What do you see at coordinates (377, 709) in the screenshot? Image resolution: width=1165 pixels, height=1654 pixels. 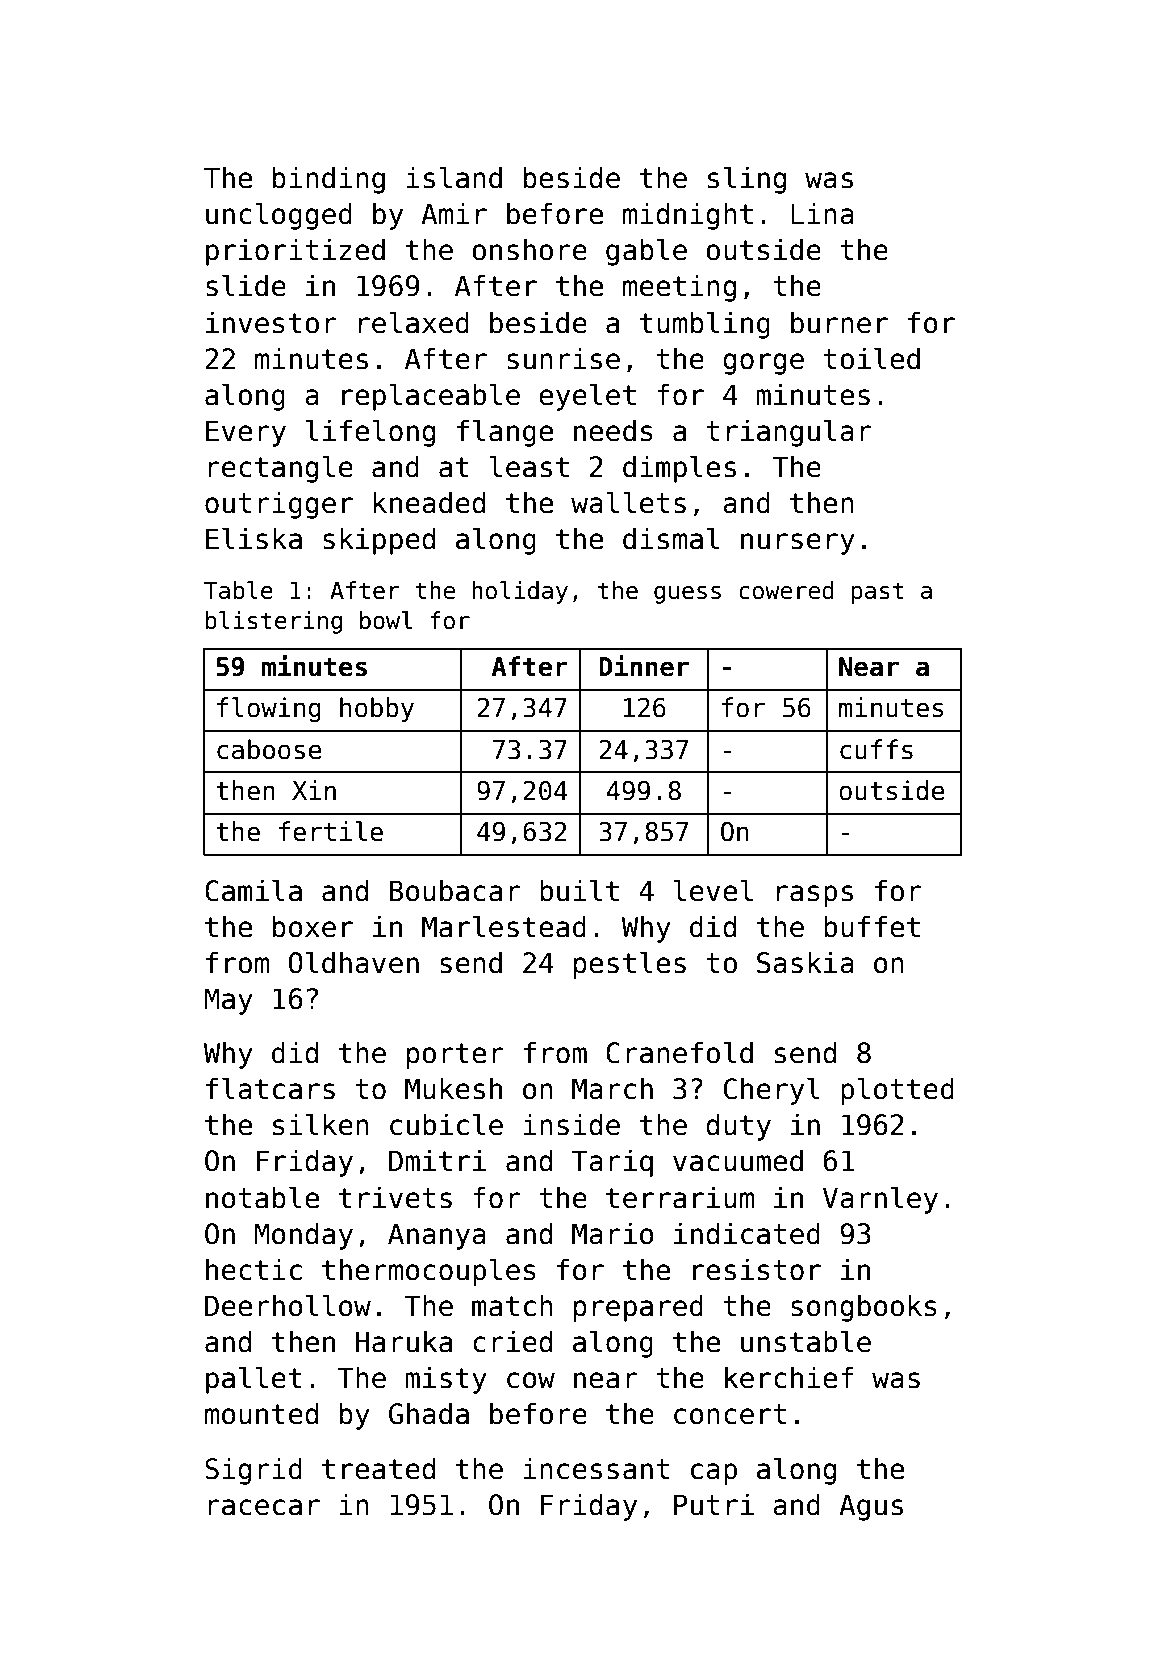 I see `hobby` at bounding box center [377, 709].
